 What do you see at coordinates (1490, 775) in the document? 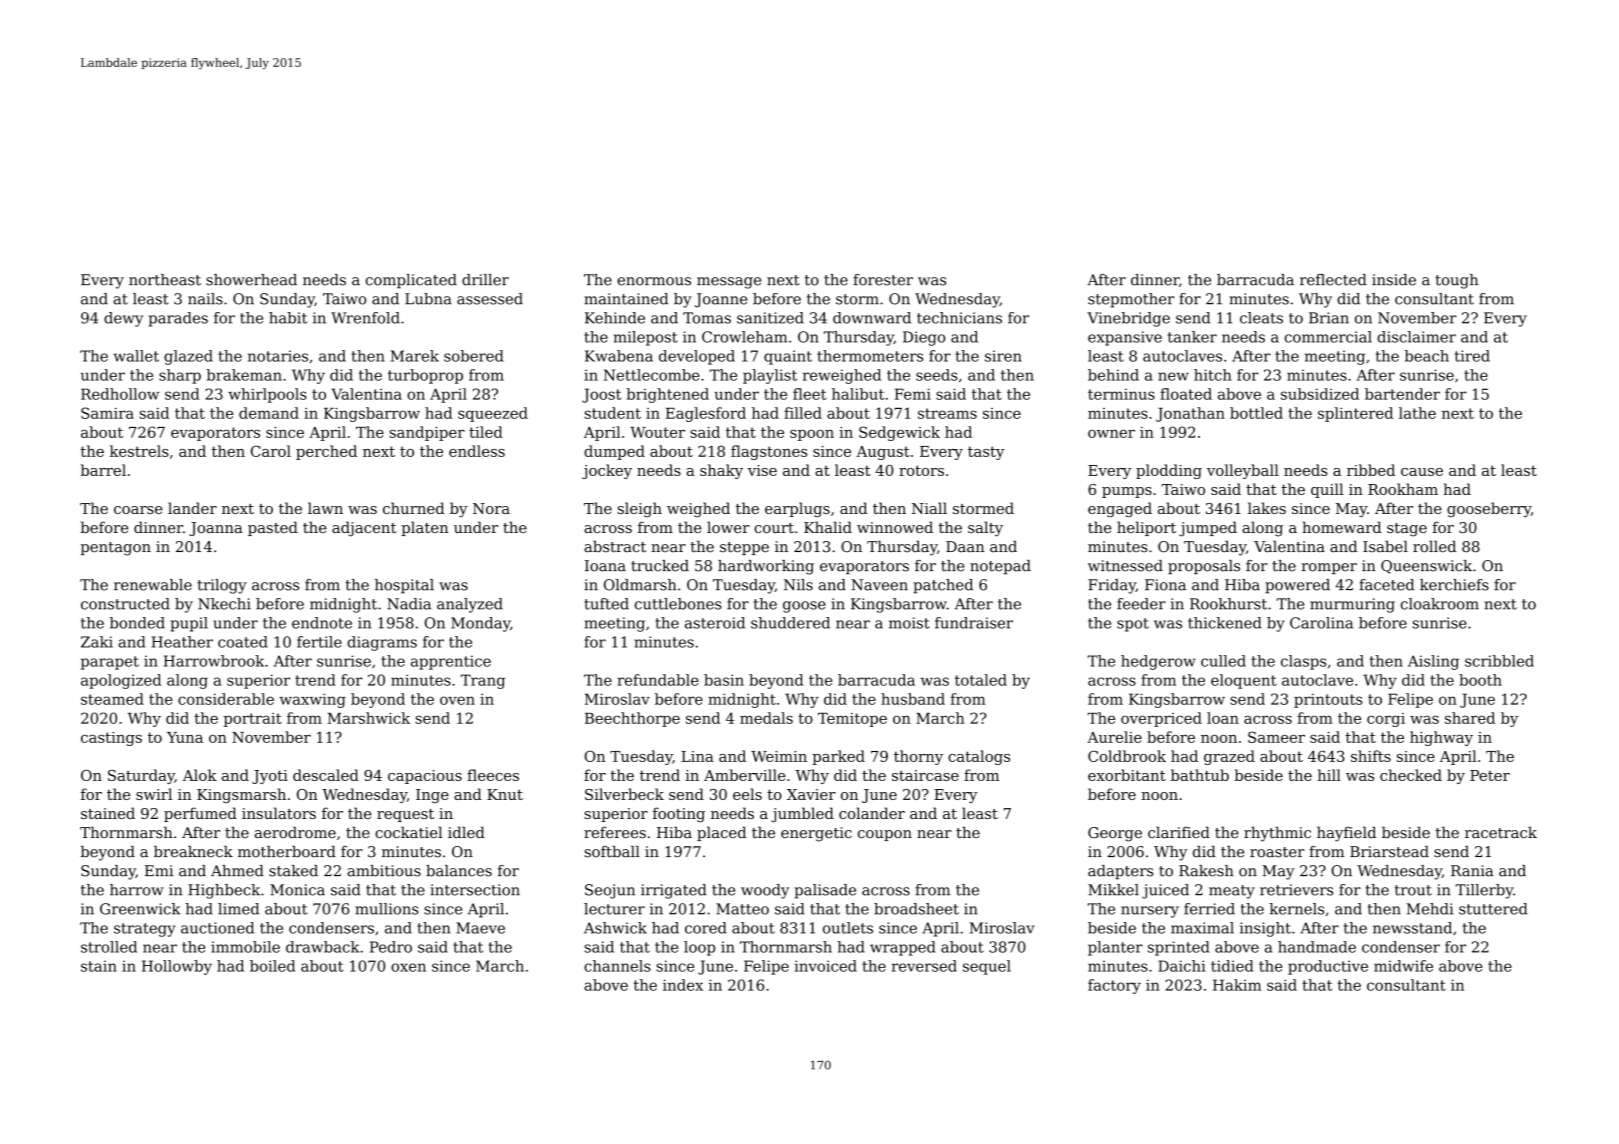
I see `Peter` at bounding box center [1490, 775].
